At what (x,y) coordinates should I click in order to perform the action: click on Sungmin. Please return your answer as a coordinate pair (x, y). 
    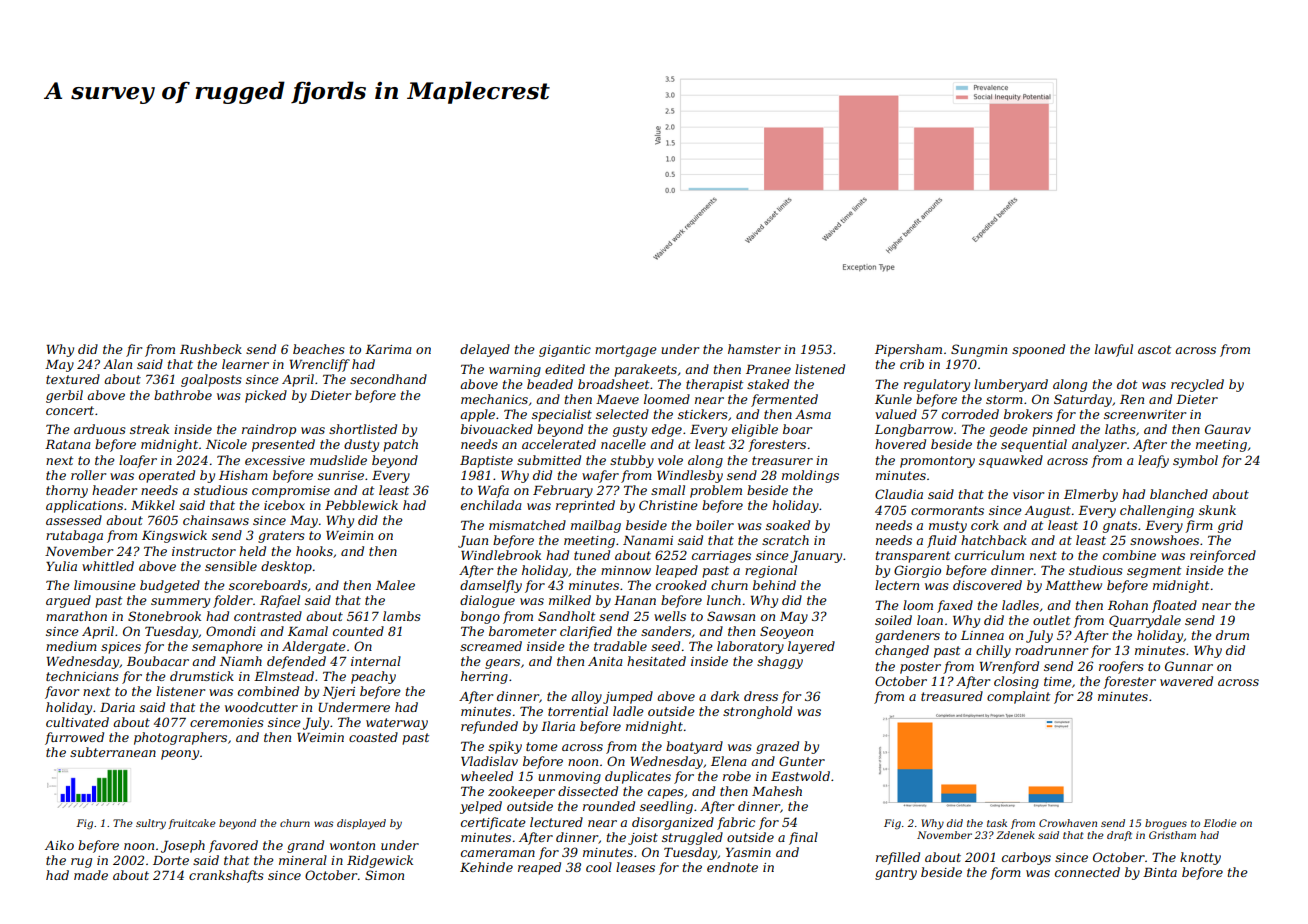
    Looking at the image, I should click on (979, 350).
